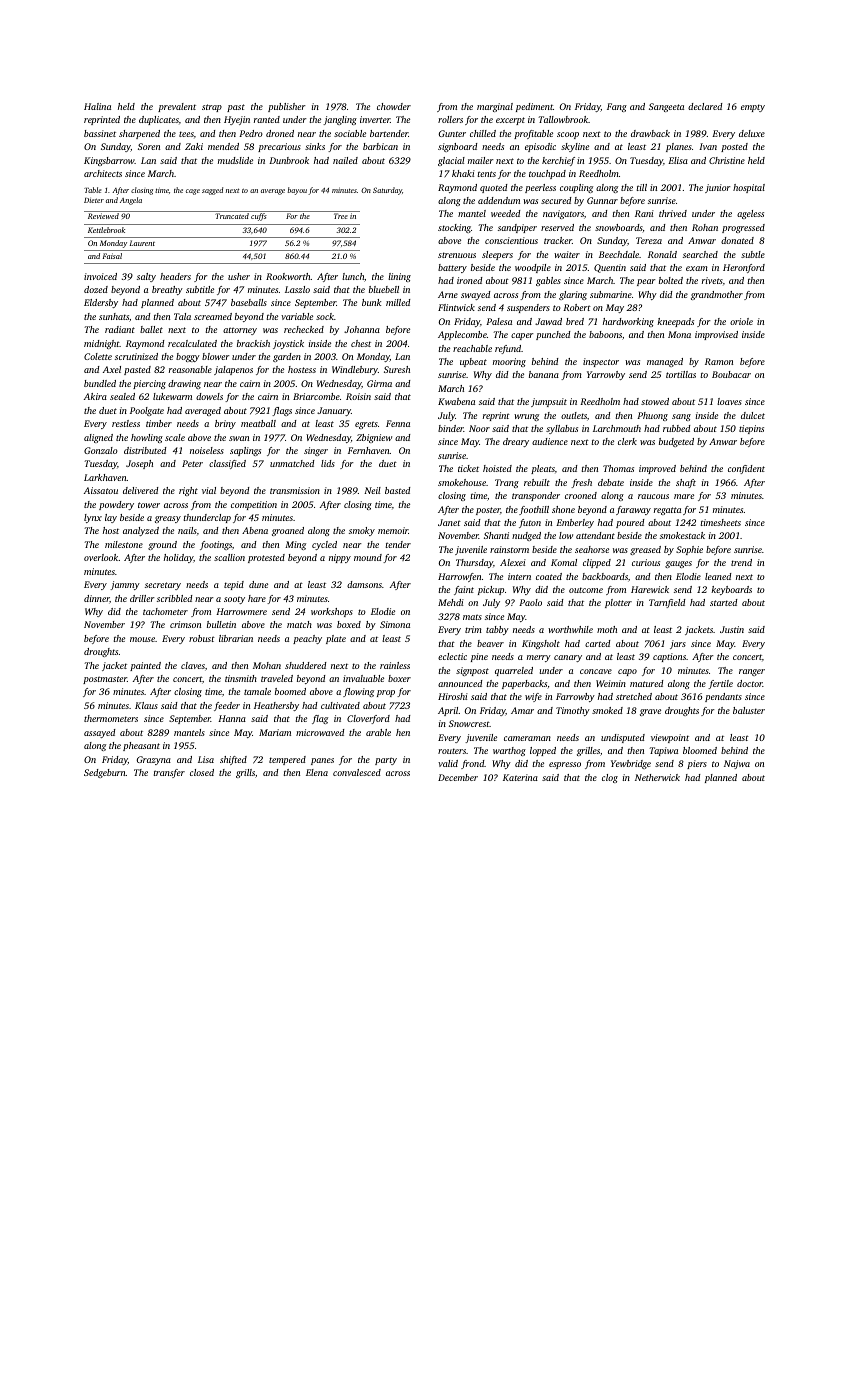 Image resolution: width=849 pixels, height=1400 pixels. What do you see at coordinates (448, 711) in the screenshot?
I see `April` at bounding box center [448, 711].
